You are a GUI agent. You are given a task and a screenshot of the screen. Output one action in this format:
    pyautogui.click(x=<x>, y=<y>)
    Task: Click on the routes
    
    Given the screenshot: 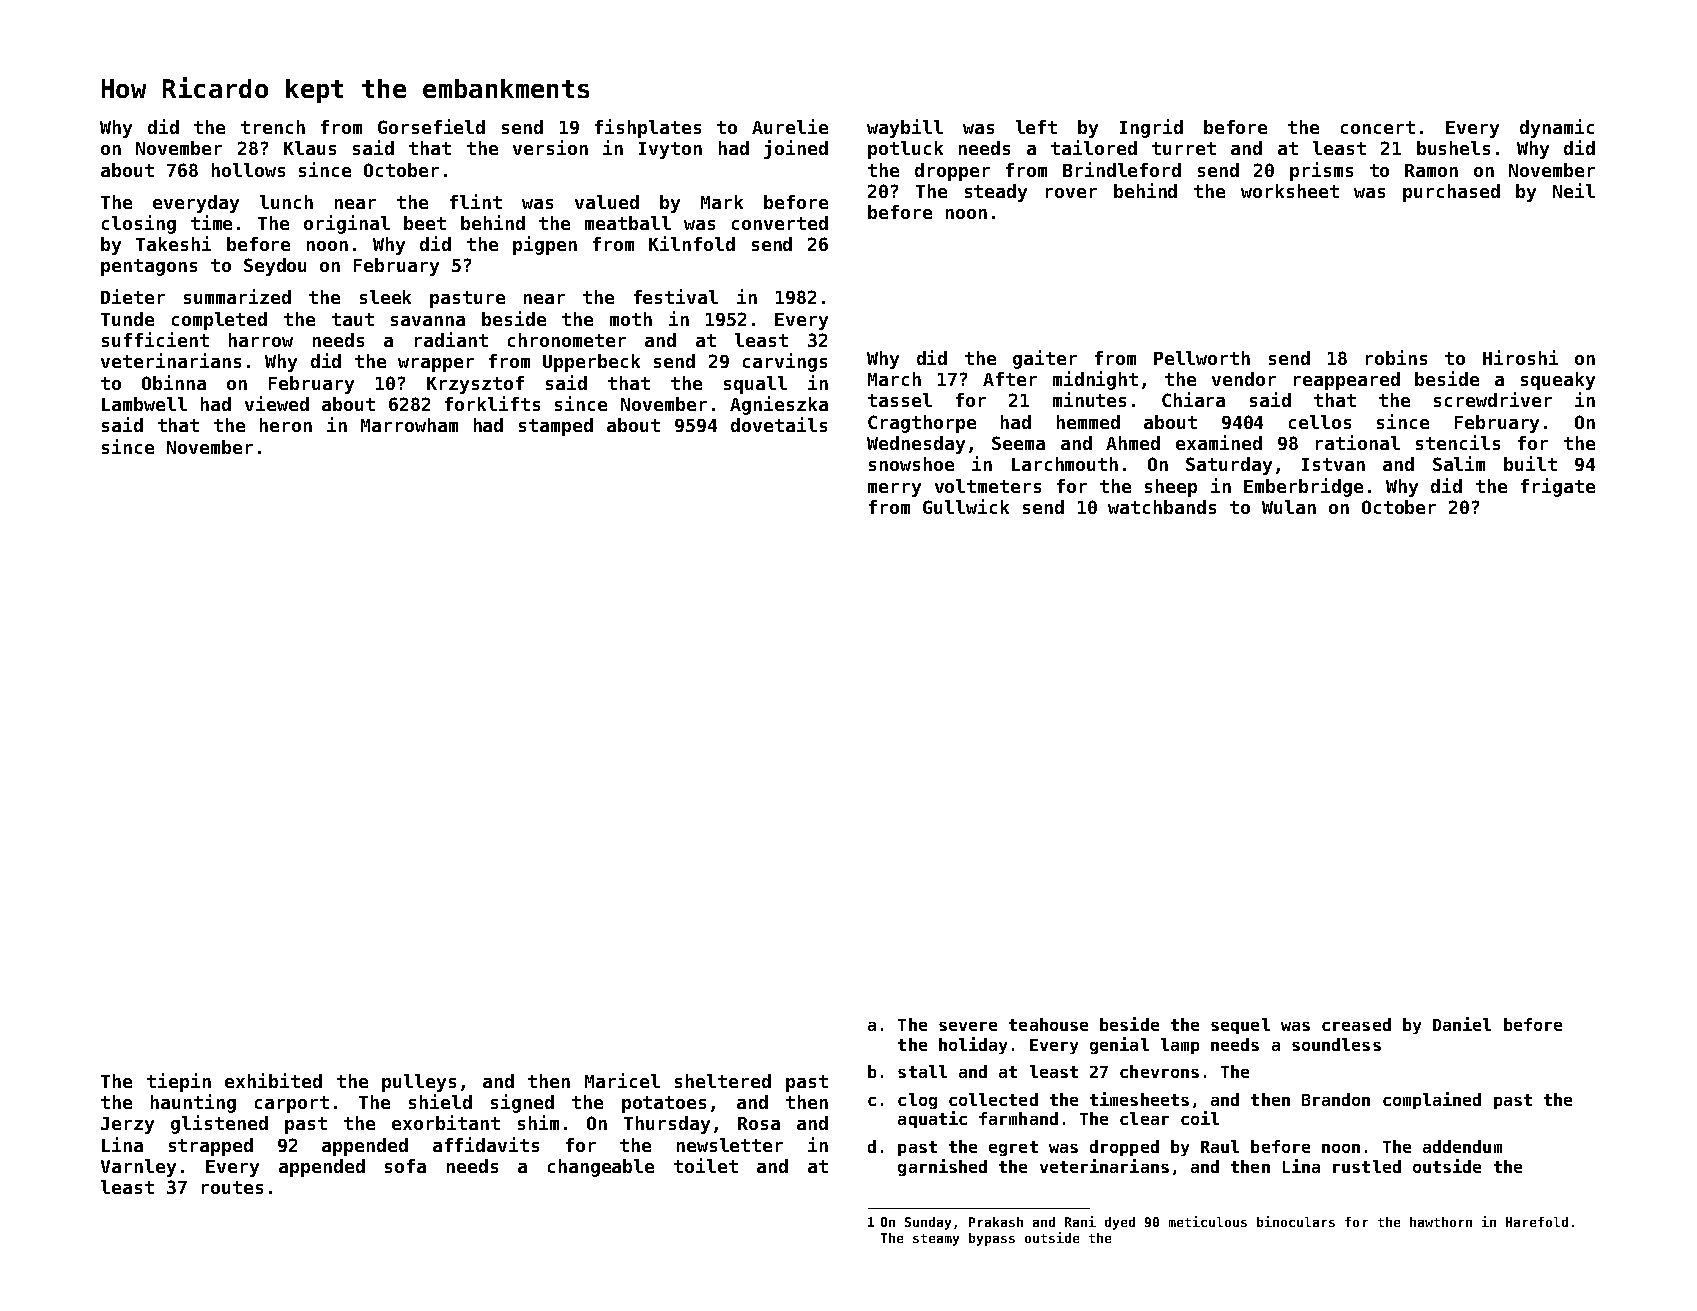 What is the action you would take?
    pyautogui.click(x=232, y=1187)
